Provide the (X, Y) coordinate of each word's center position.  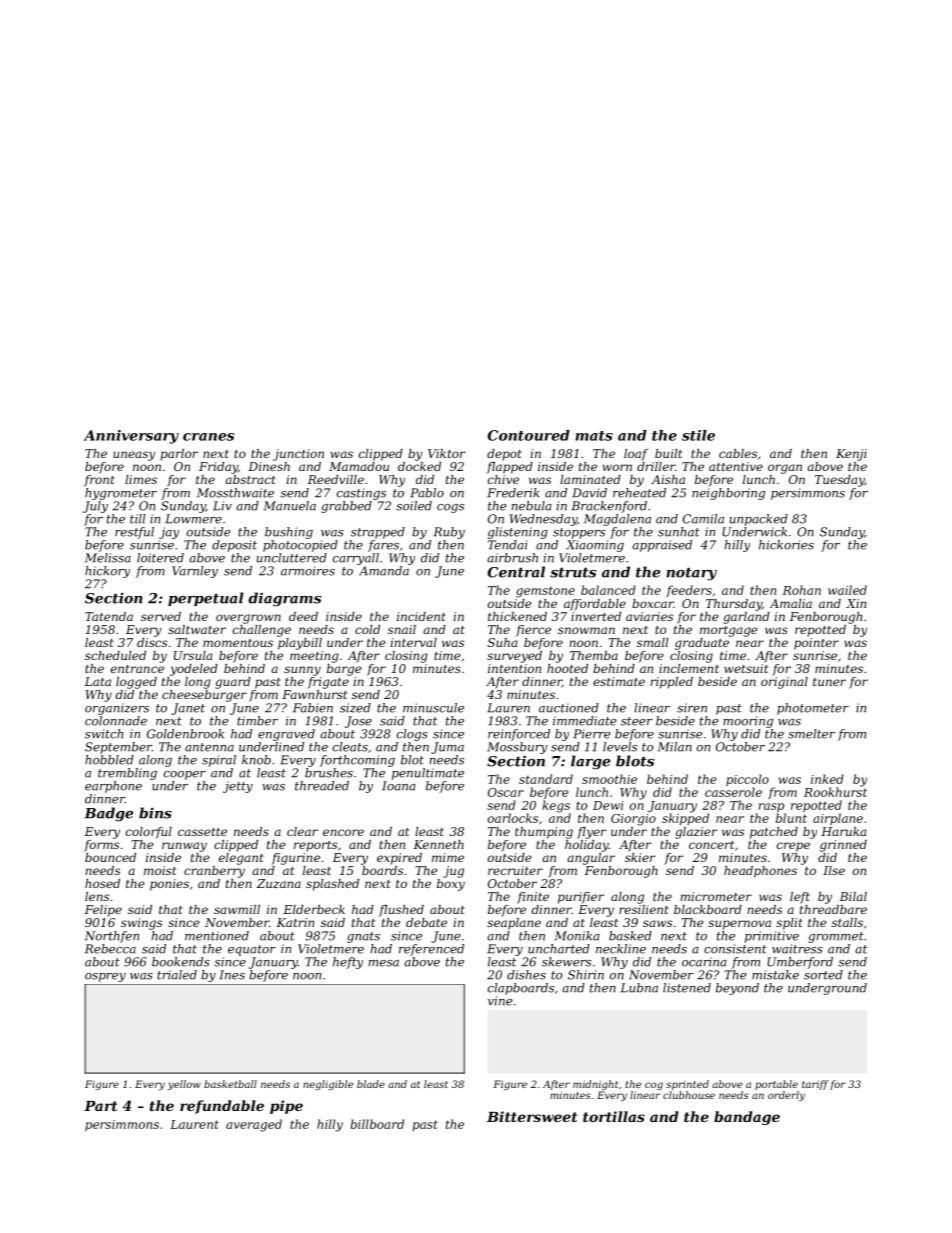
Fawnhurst (314, 694)
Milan (675, 747)
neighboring (728, 494)
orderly (786, 1096)
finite (533, 898)
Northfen (112, 937)
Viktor (446, 453)
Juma (447, 748)
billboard (377, 1124)
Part (101, 1106)
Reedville (336, 479)
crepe (793, 847)
